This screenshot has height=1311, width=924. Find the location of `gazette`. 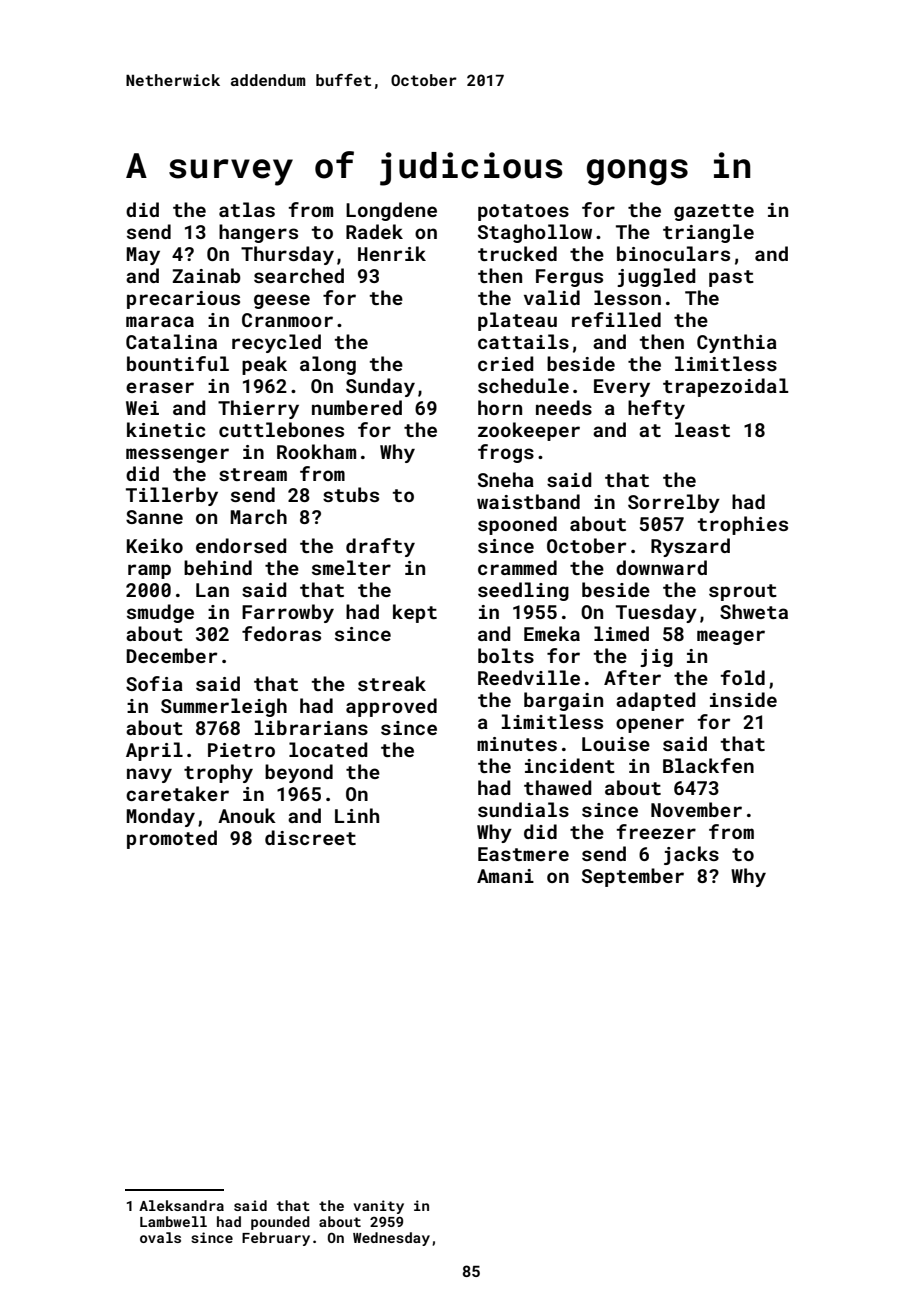

gazette is located at coordinates (714, 212).
